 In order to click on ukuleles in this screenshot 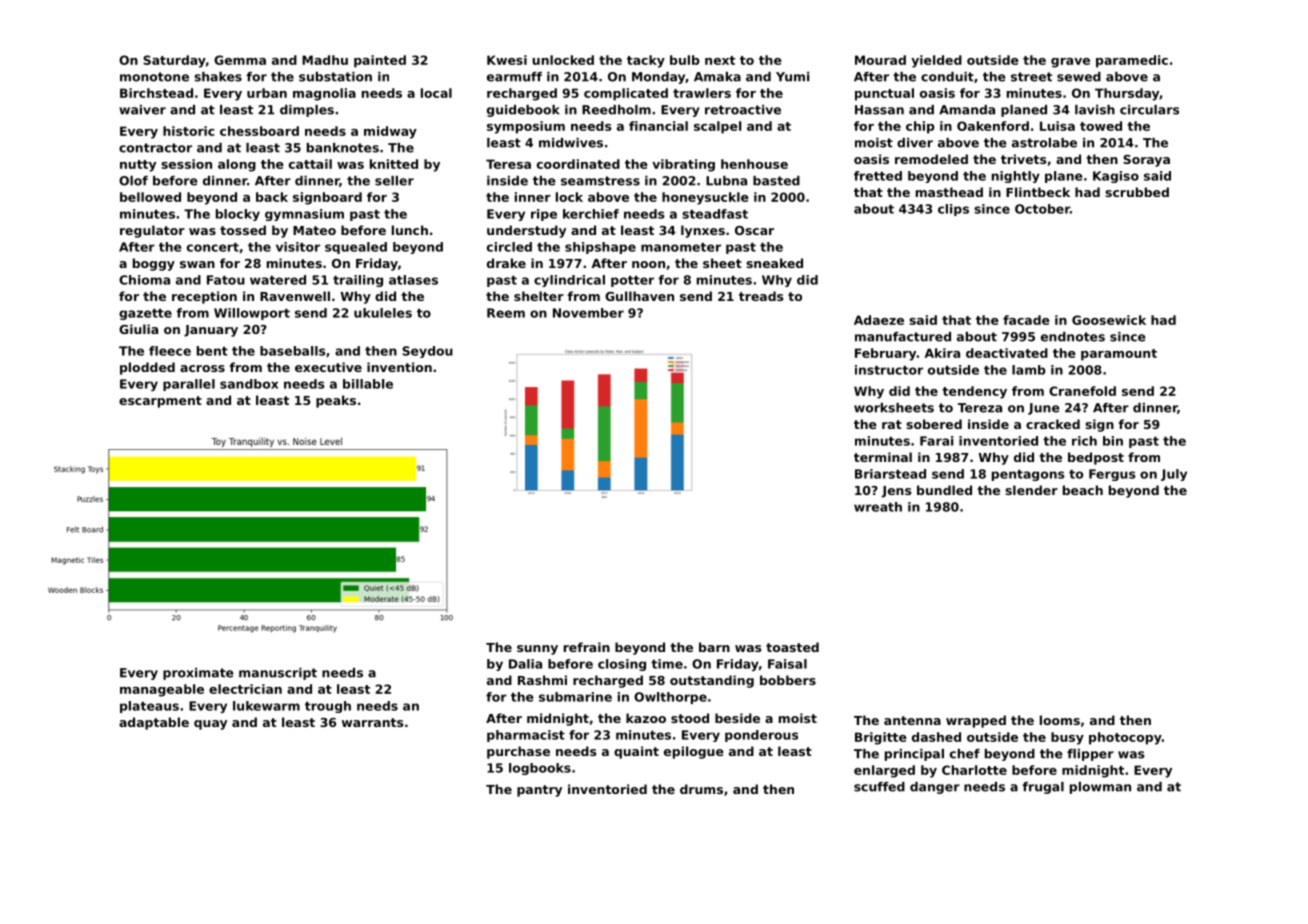, I will do `click(383, 313)`.
